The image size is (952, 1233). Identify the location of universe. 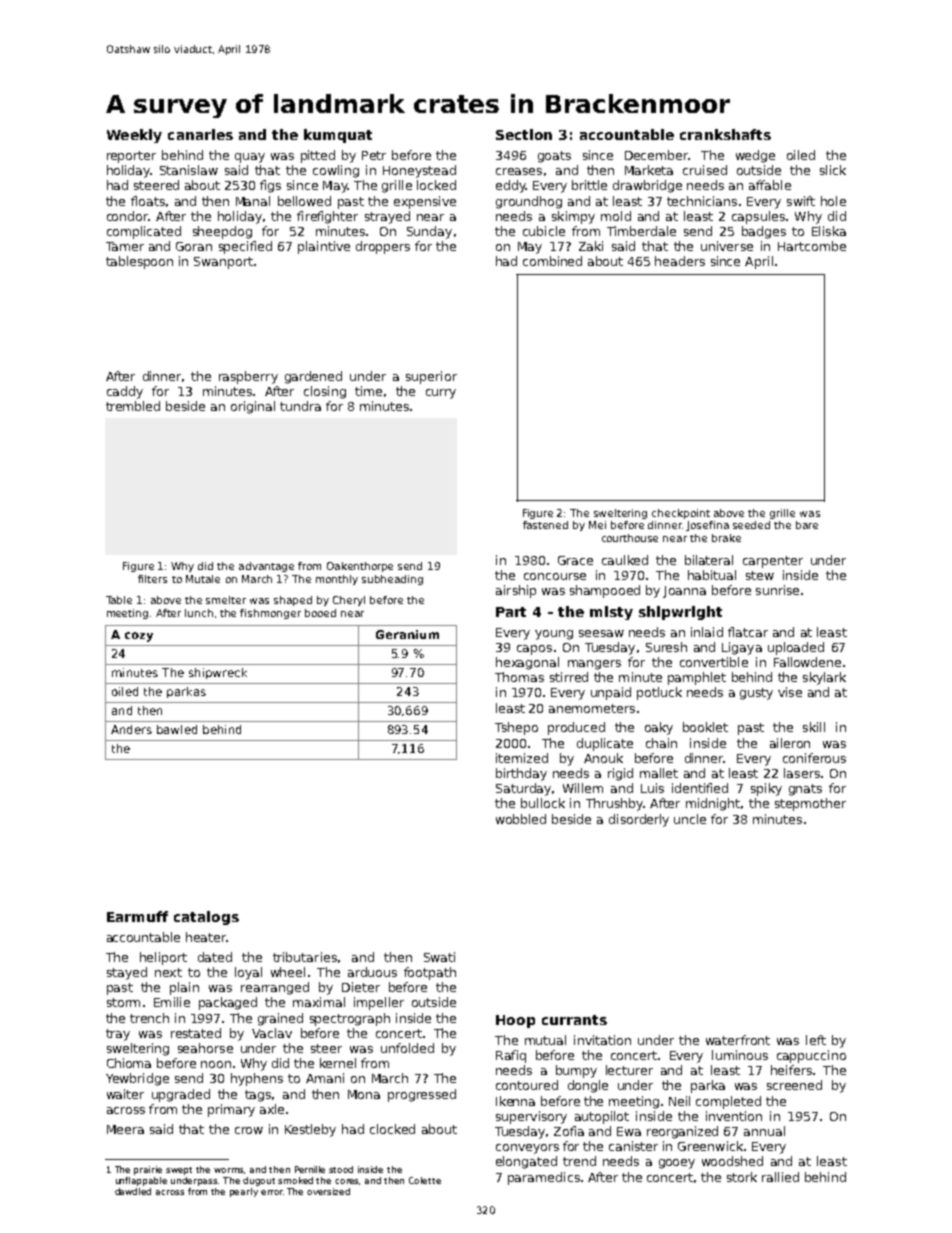
(727, 246).
